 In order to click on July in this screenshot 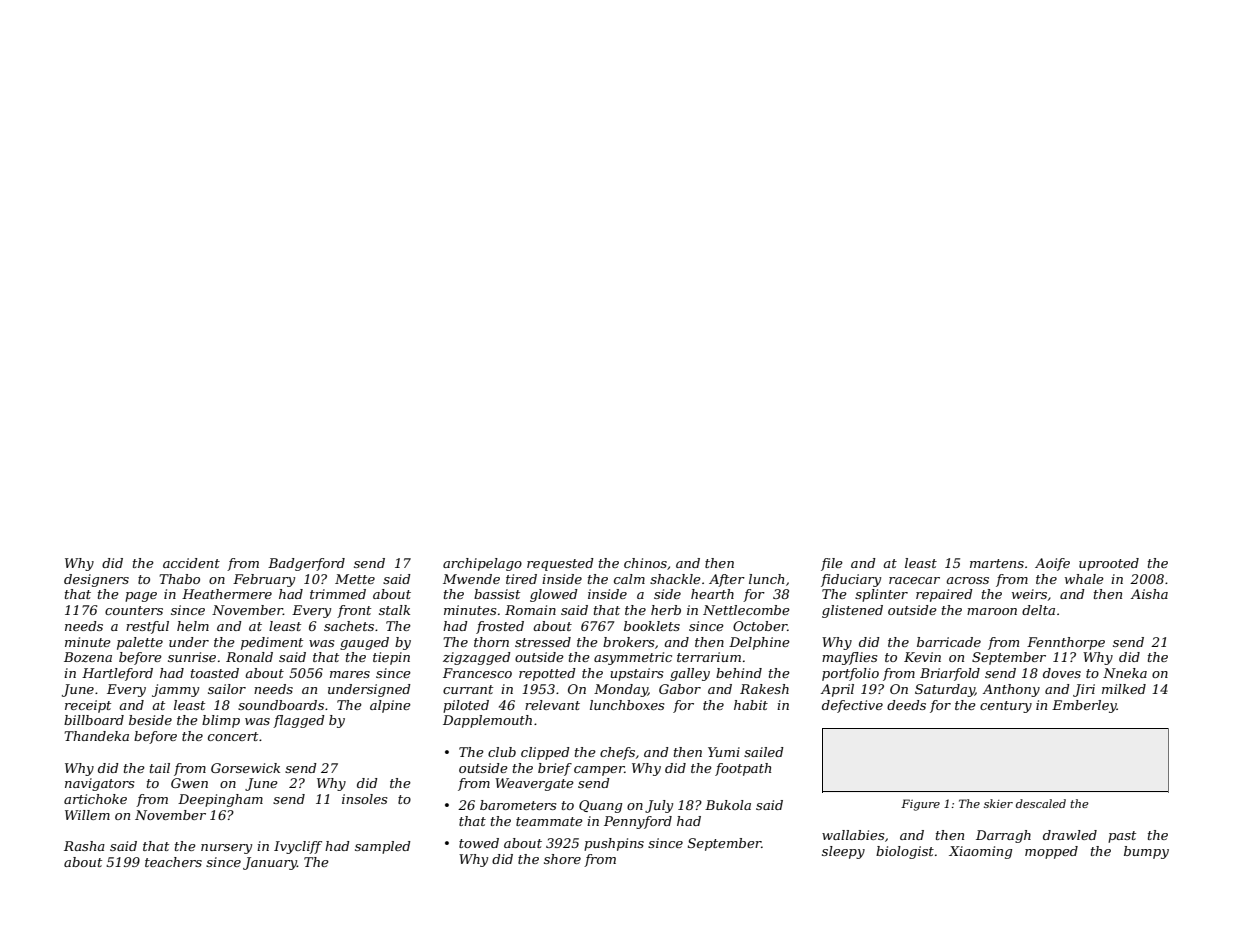, I will do `click(659, 806)`.
